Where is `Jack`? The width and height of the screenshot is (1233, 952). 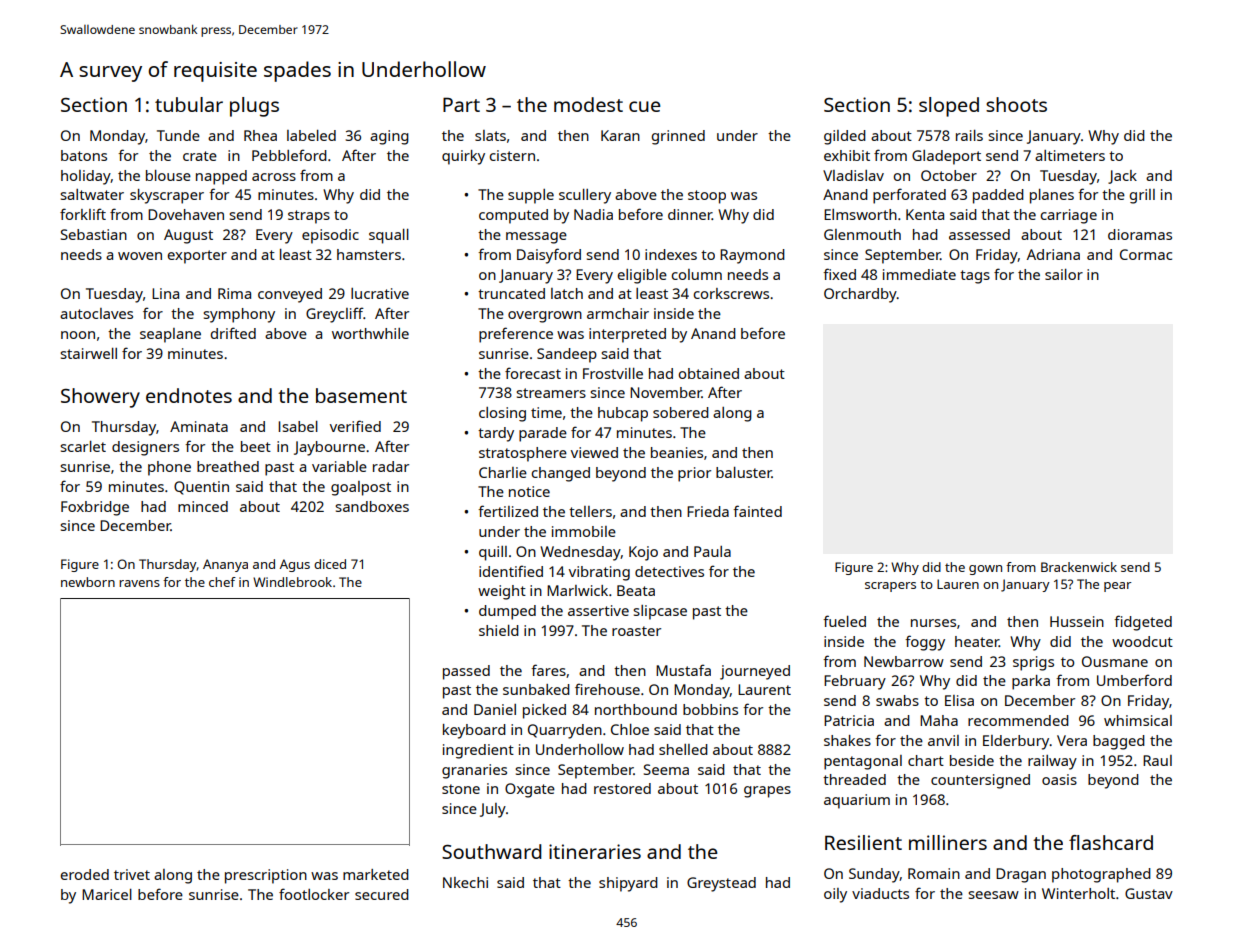
Jack is located at coordinates (1122, 177).
